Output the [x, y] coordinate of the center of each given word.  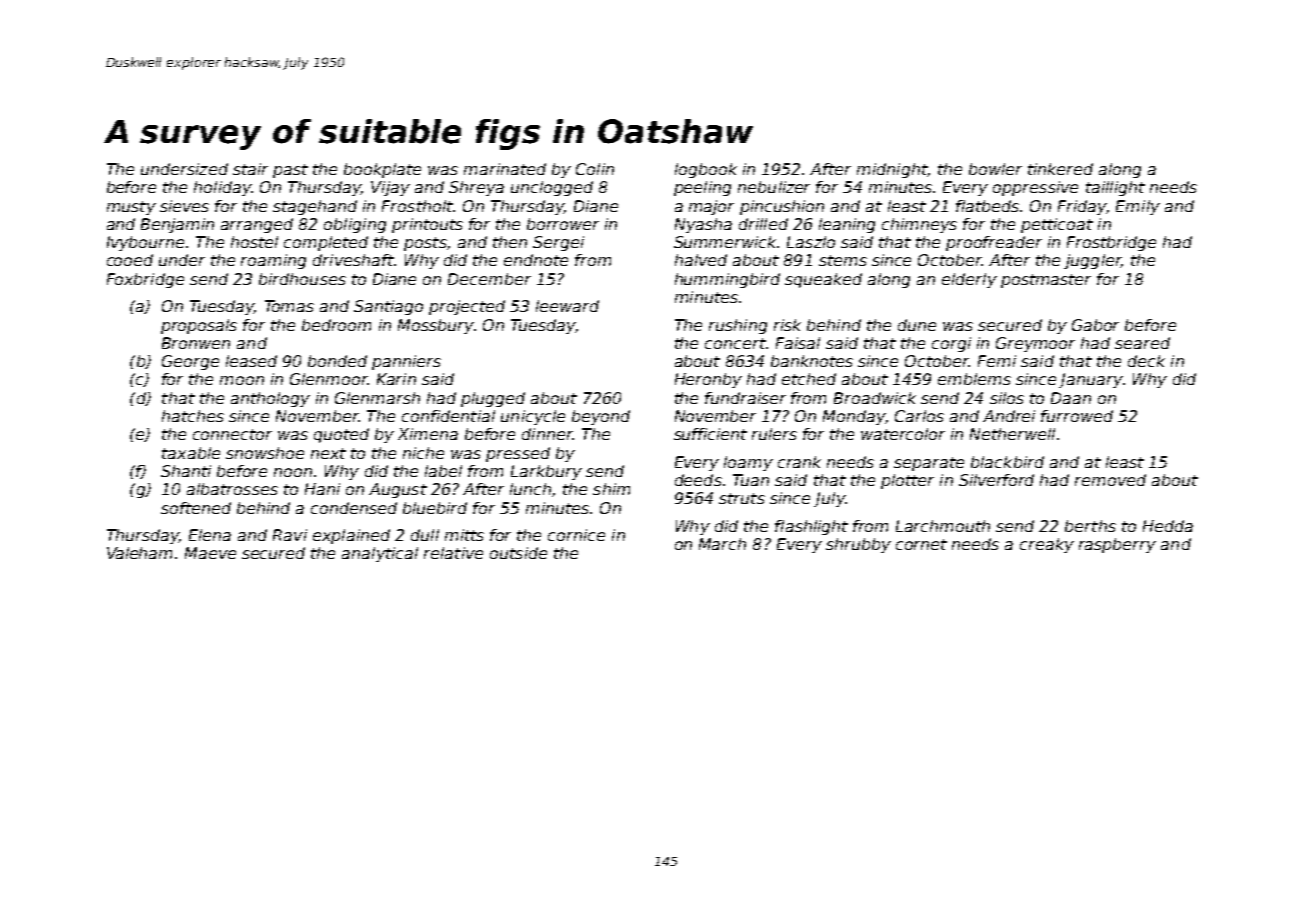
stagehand [315, 207]
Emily [1138, 207]
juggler [1092, 261]
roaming [273, 261]
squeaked [823, 280]
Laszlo [811, 242]
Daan [1071, 398]
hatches [193, 416]
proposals [199, 326]
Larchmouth [943, 526]
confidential [448, 416]
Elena [210, 535]
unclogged [552, 188]
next [328, 453]
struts [742, 498]
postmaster [1046, 281]
